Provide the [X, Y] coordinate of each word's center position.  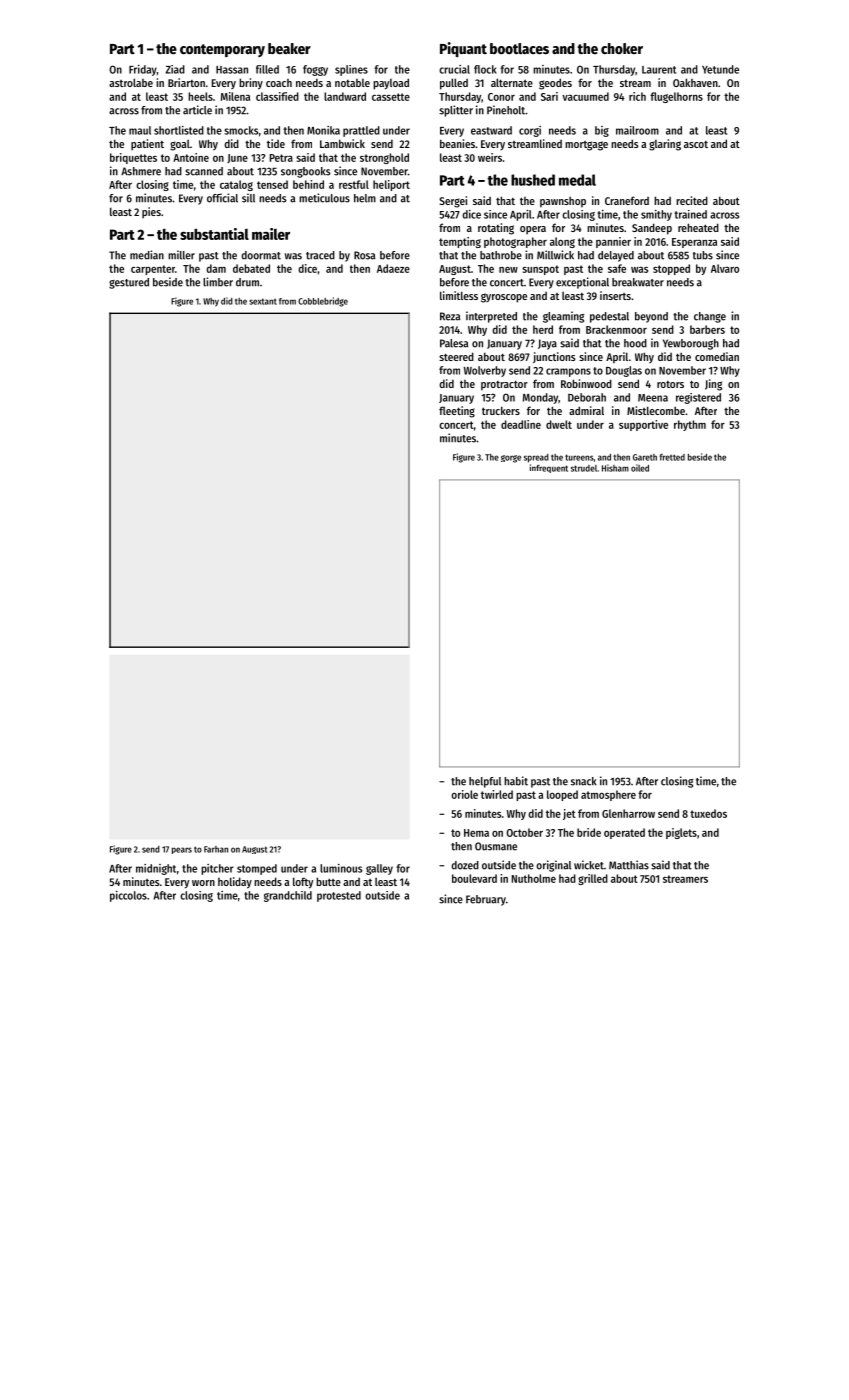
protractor [504, 385]
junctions [554, 357]
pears [182, 850]
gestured [129, 283]
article [197, 110]
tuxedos [708, 813]
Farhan [216, 849]
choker [622, 48]
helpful [485, 782]
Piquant [463, 49]
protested [339, 896]
